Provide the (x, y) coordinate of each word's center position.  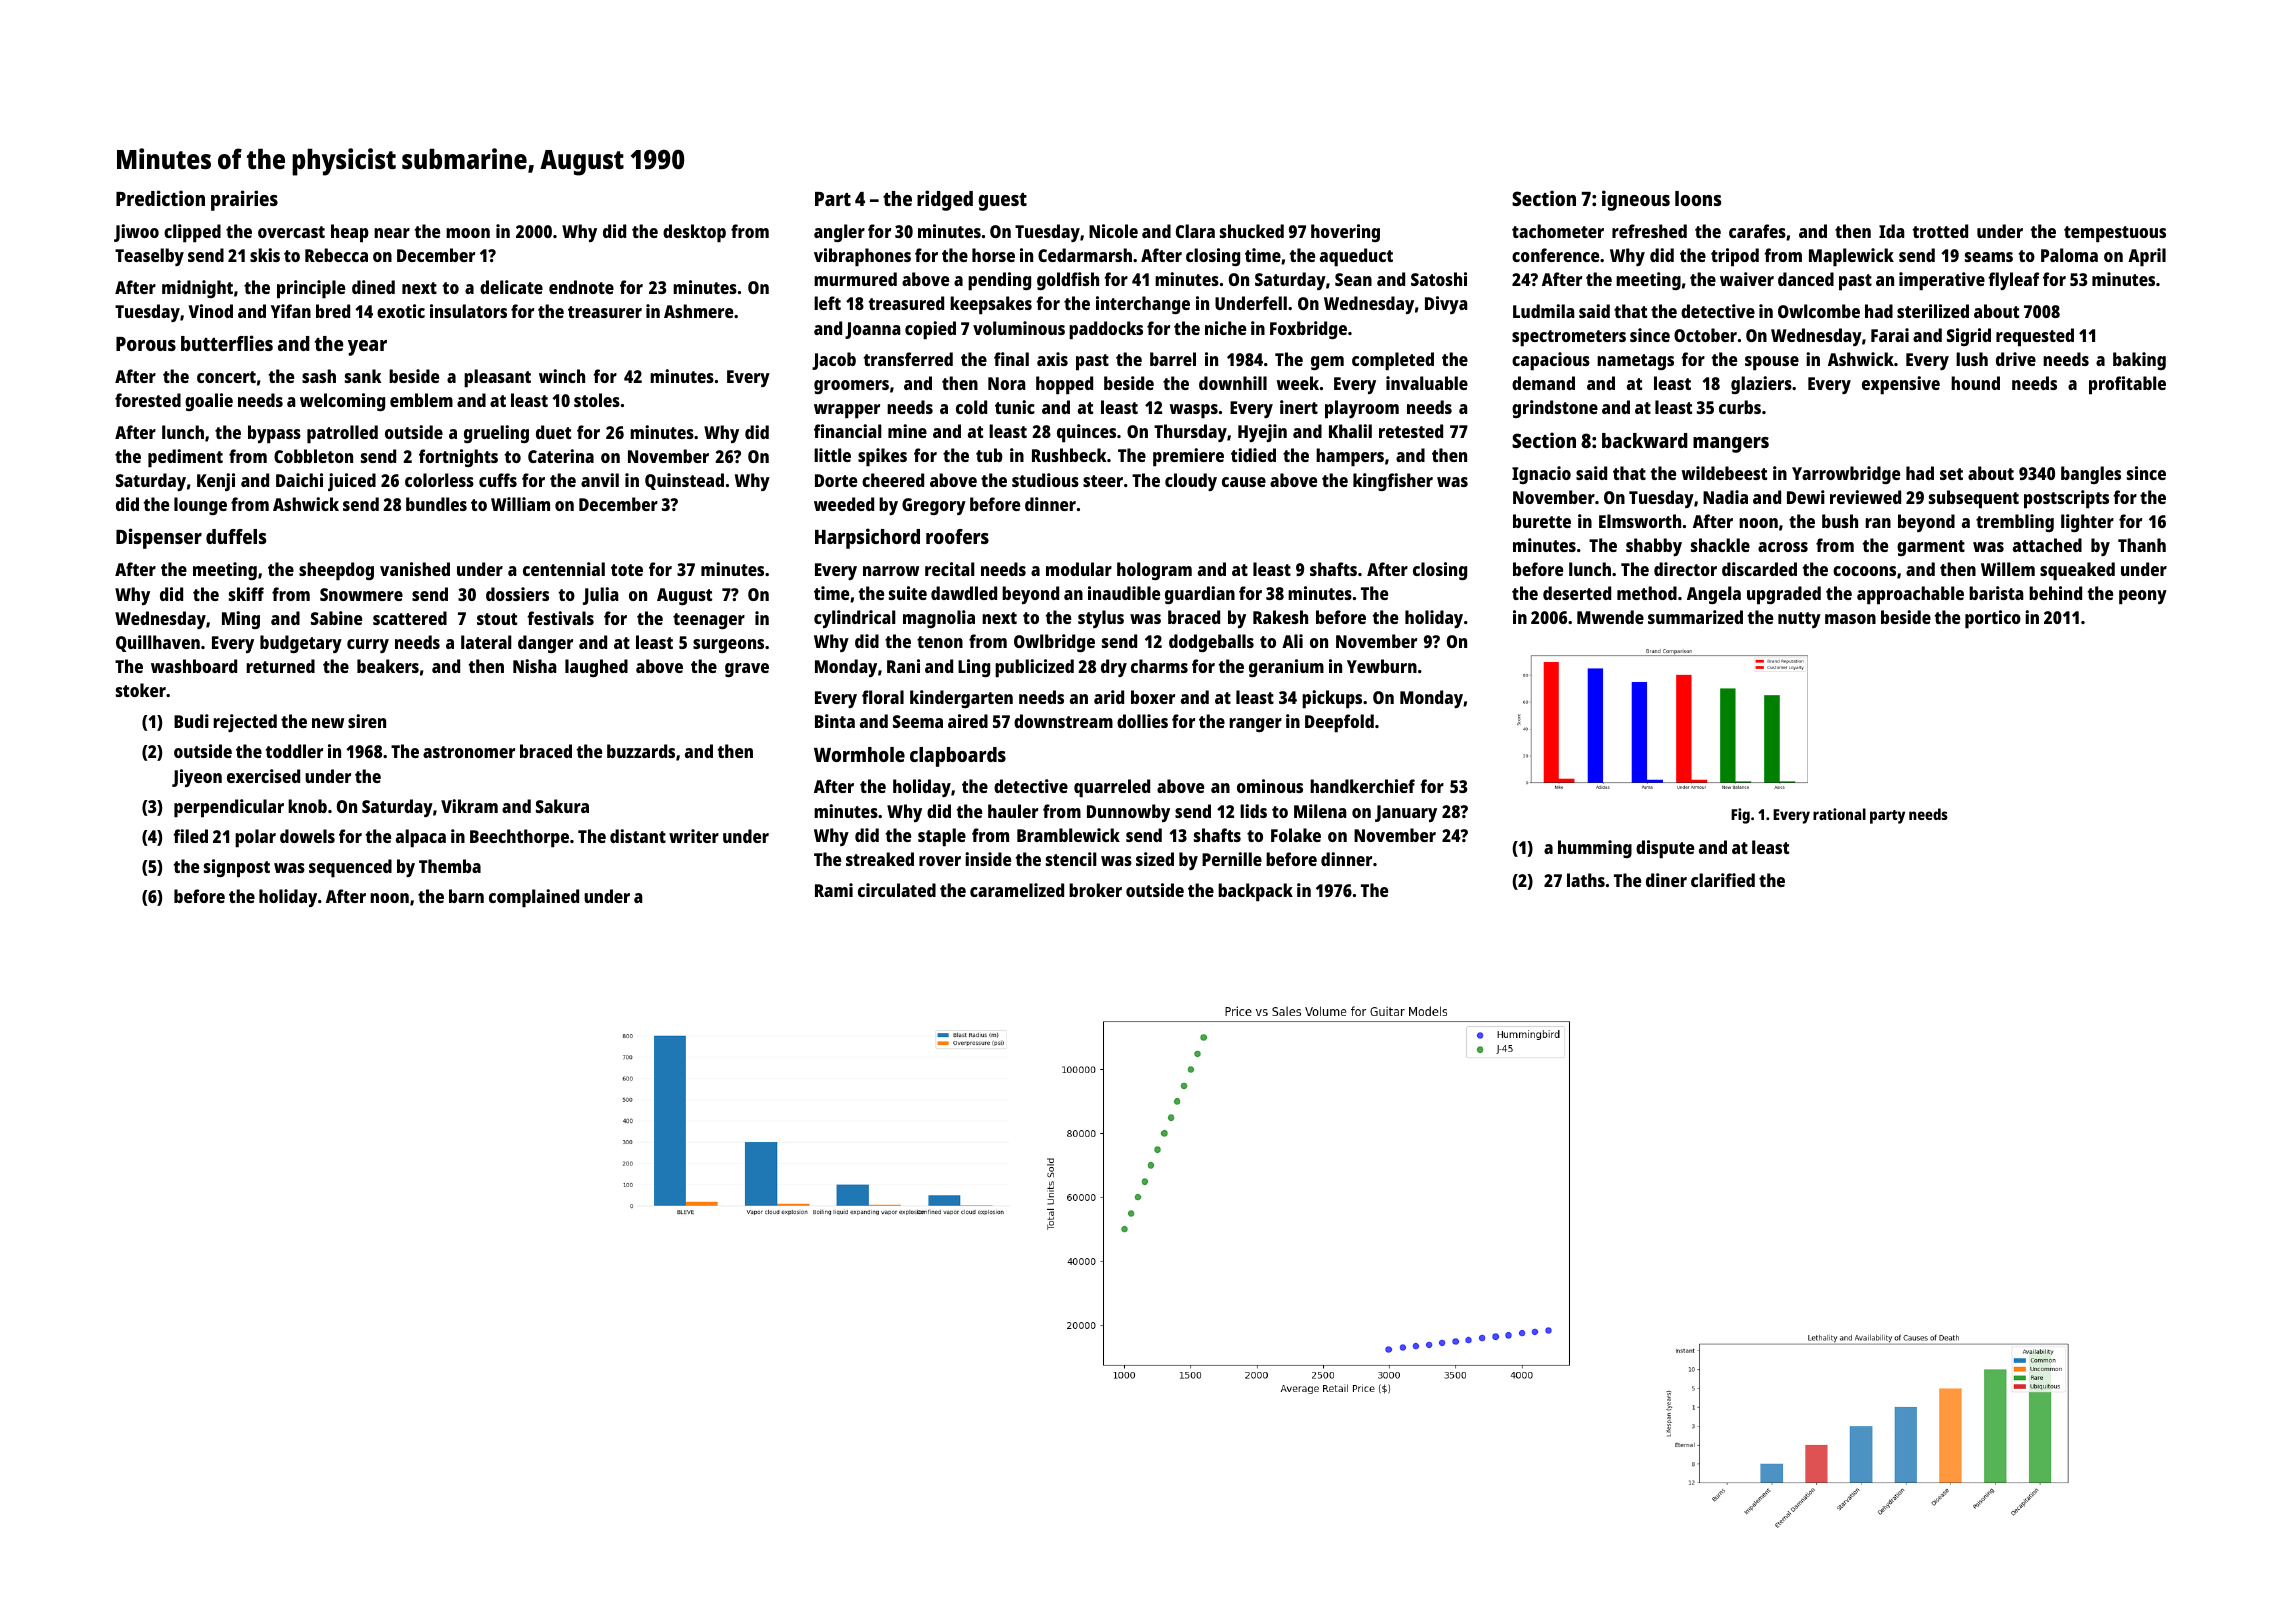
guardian (1200, 595)
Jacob (834, 361)
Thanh (2142, 545)
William (520, 504)
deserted (1577, 593)
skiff (246, 594)
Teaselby (149, 257)
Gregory (934, 506)
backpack (1255, 892)
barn (466, 896)
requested (2035, 337)
